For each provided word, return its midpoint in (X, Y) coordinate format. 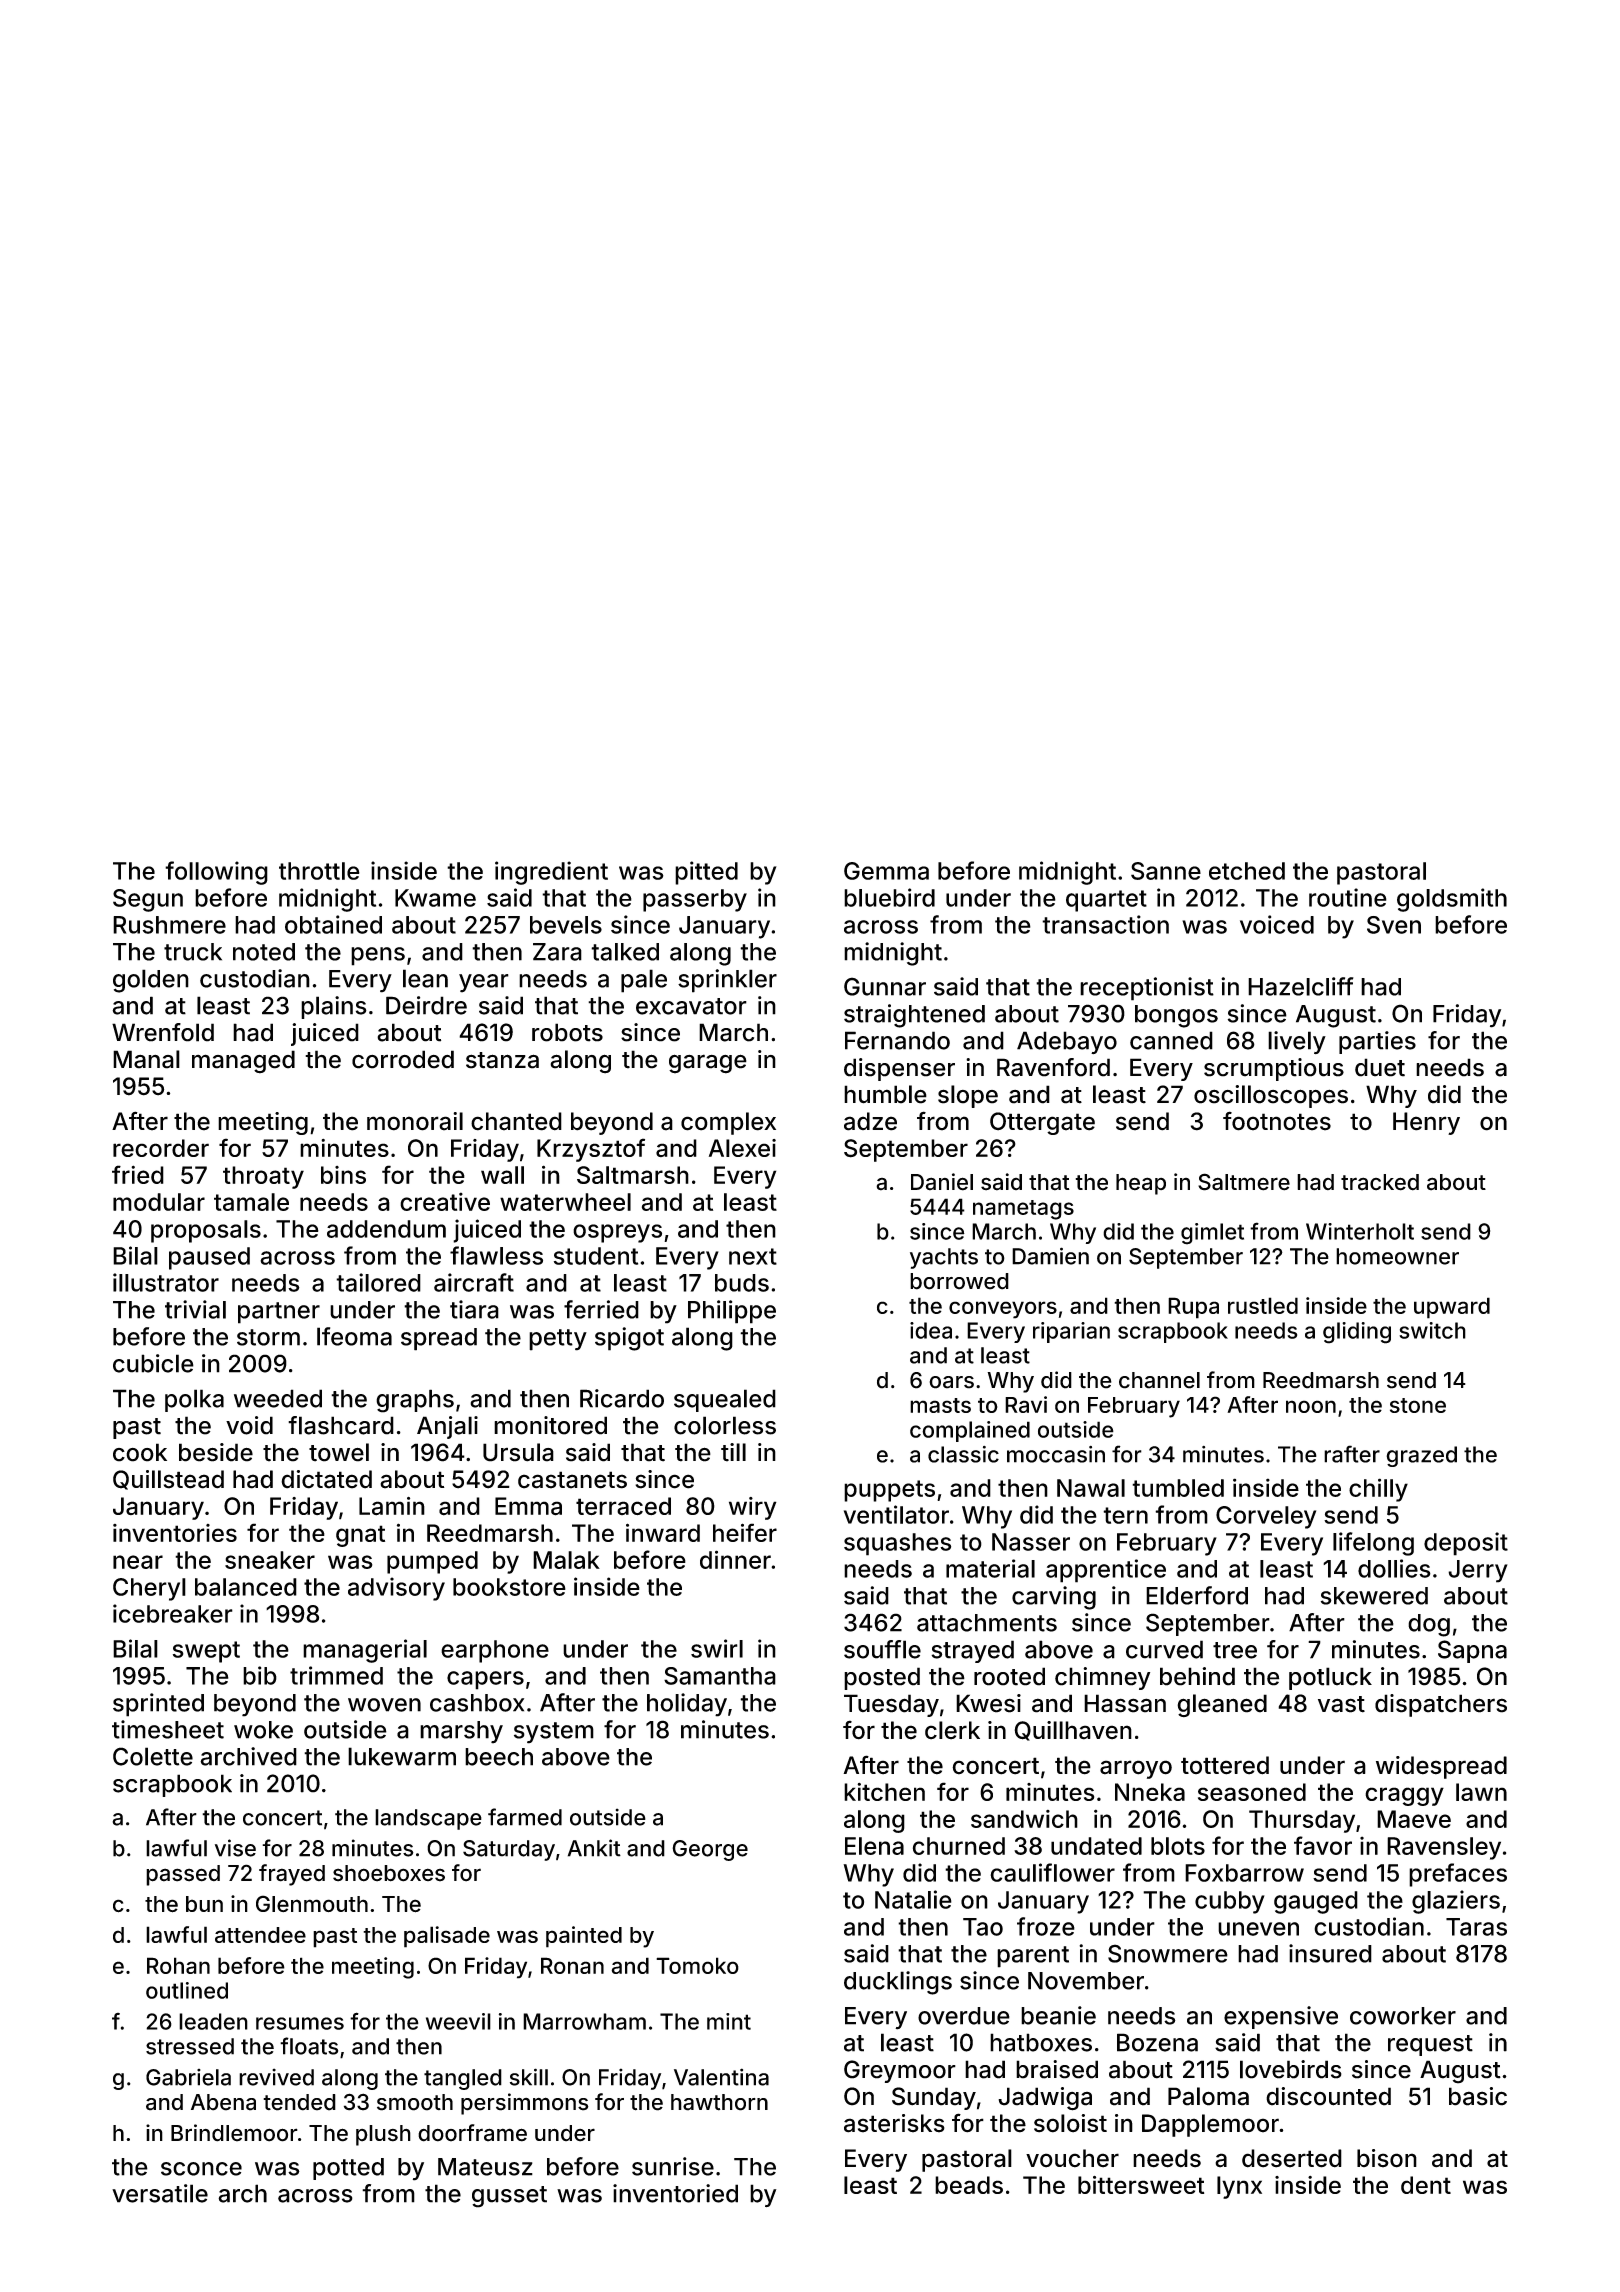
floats (309, 2046)
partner (279, 1313)
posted (882, 1678)
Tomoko (697, 1965)
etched (1247, 871)
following (216, 873)
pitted (706, 873)
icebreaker (173, 1613)
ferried (601, 1309)
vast (1341, 1704)
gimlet (1212, 1234)
